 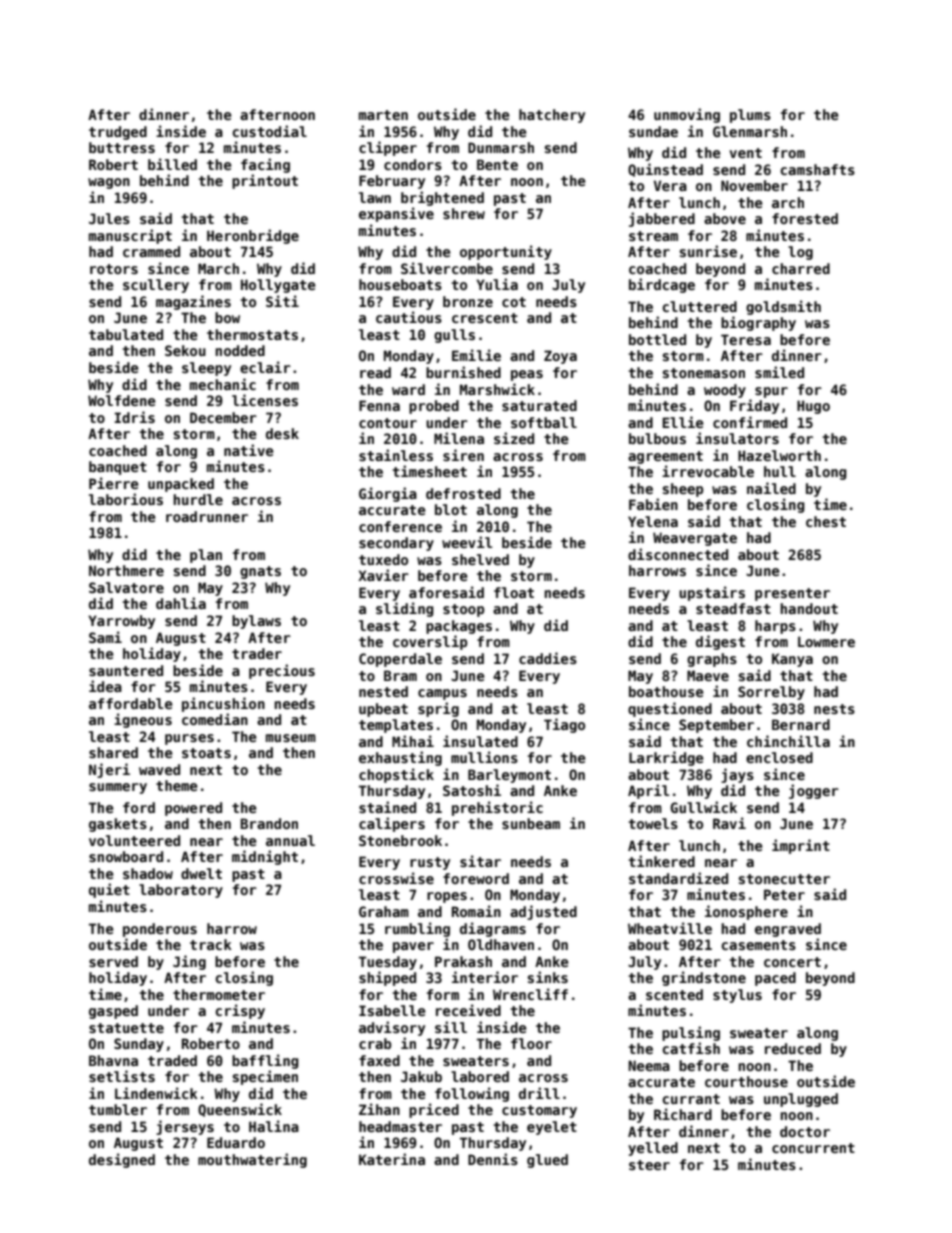 What do you see at coordinates (779, 455) in the screenshot?
I see `Hazelworth` at bounding box center [779, 455].
